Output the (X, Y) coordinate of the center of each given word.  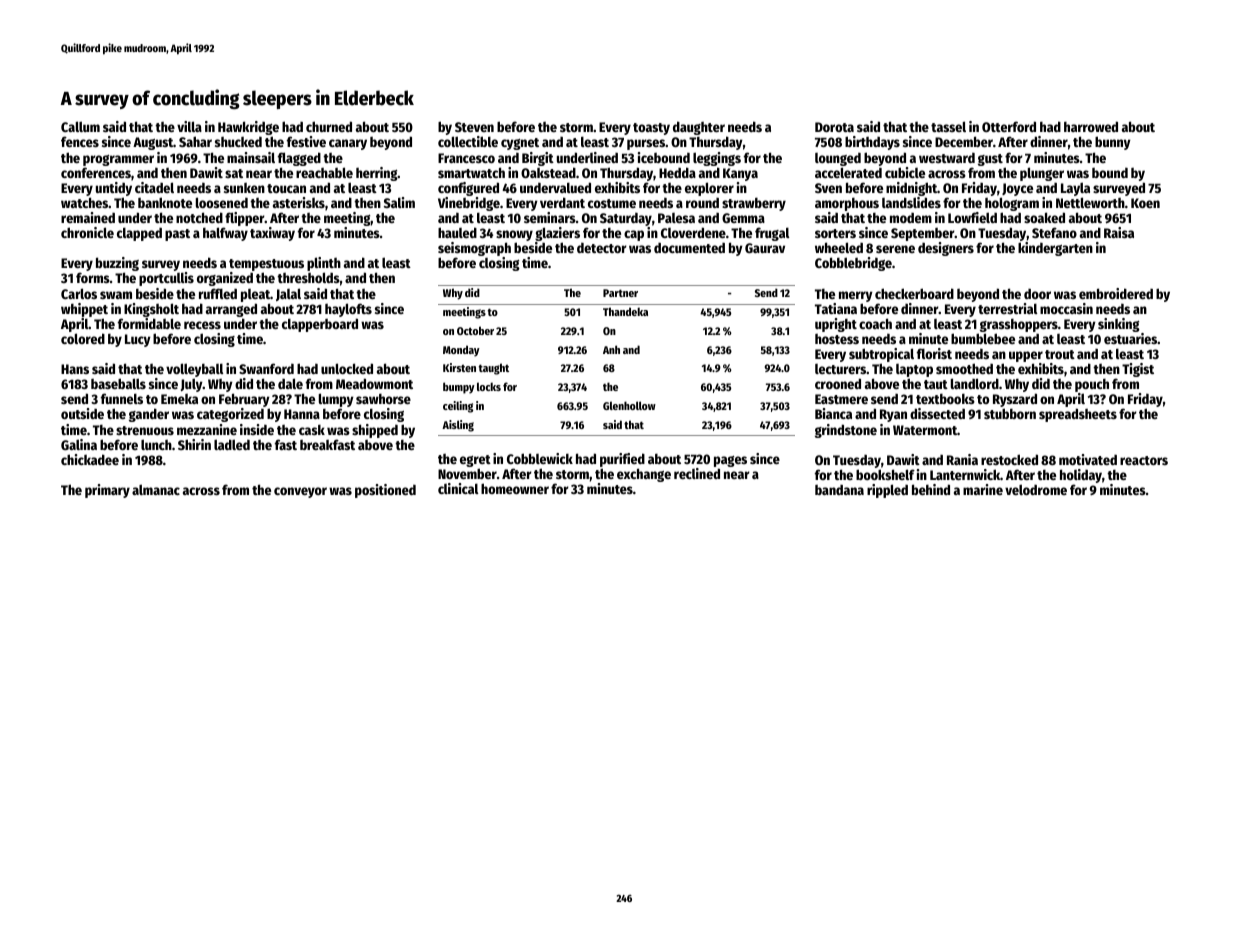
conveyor (300, 492)
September (923, 234)
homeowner (515, 488)
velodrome (1036, 489)
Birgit (538, 159)
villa (189, 126)
